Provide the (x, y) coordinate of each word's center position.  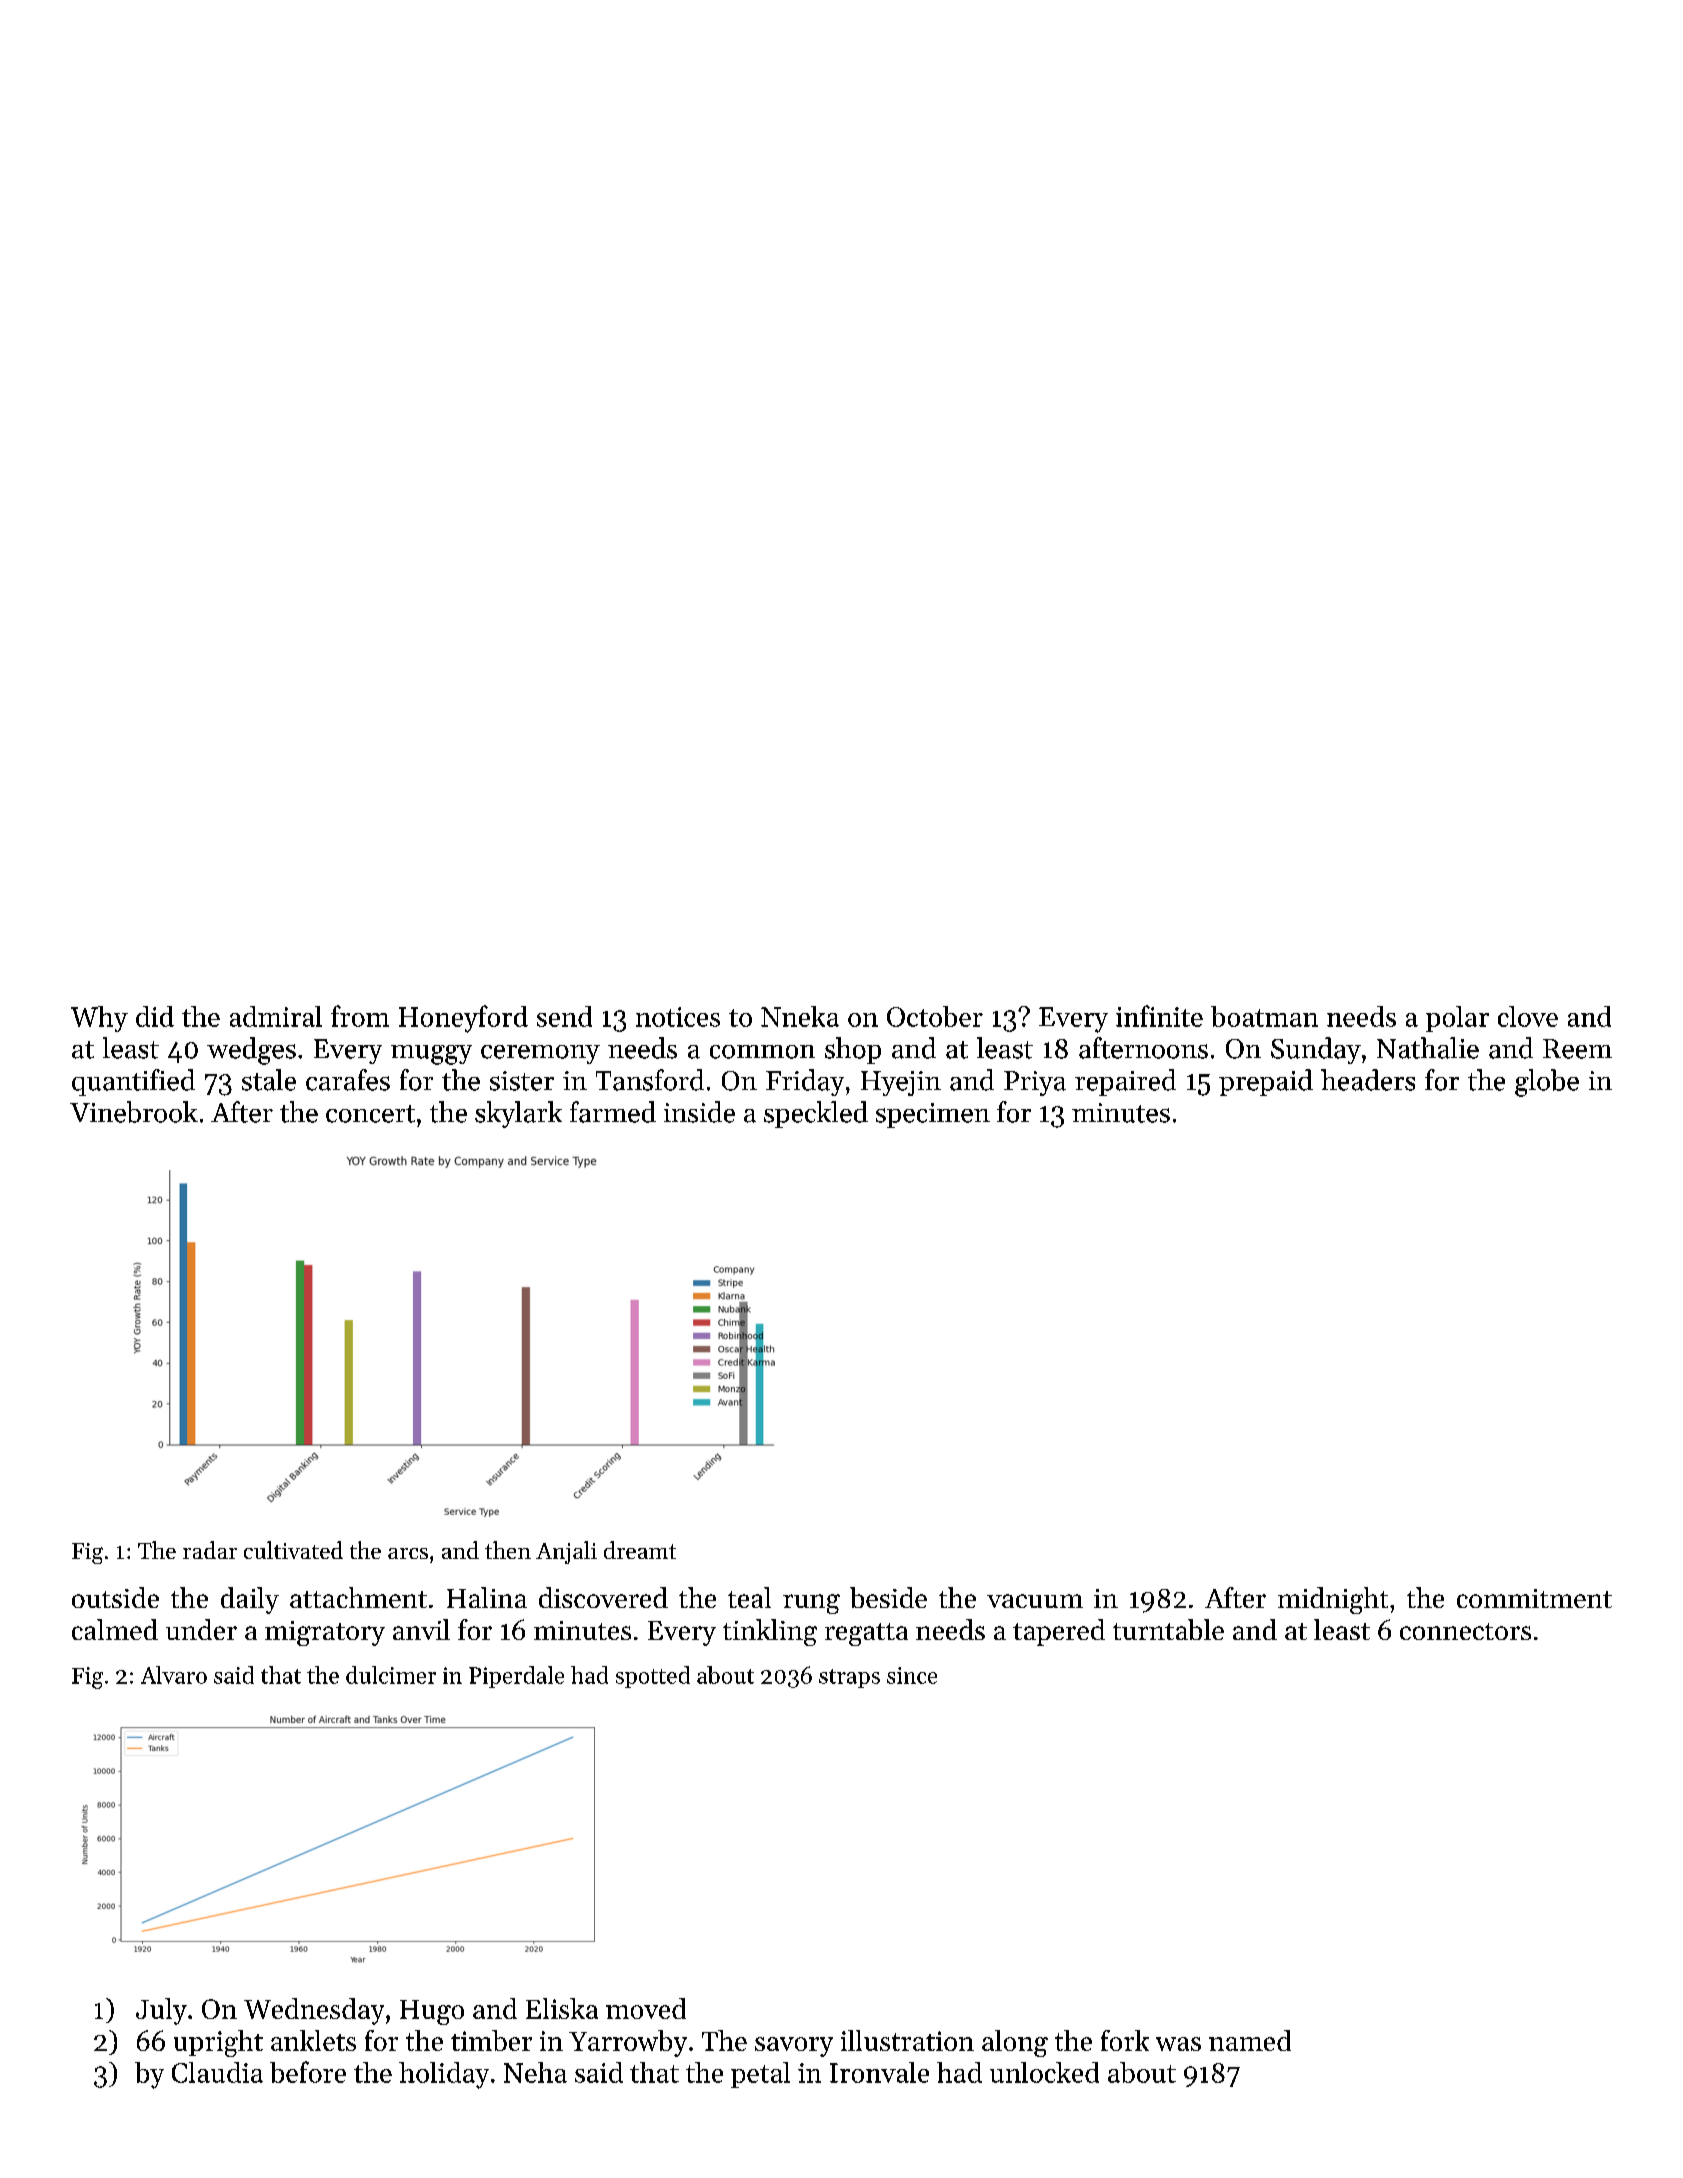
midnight (1333, 1600)
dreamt (640, 1550)
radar (210, 1550)
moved (646, 2008)
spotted (653, 1677)
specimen (933, 1115)
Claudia (217, 2072)
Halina (487, 1597)
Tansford (650, 1080)
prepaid (1266, 1082)
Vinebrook (134, 1112)
